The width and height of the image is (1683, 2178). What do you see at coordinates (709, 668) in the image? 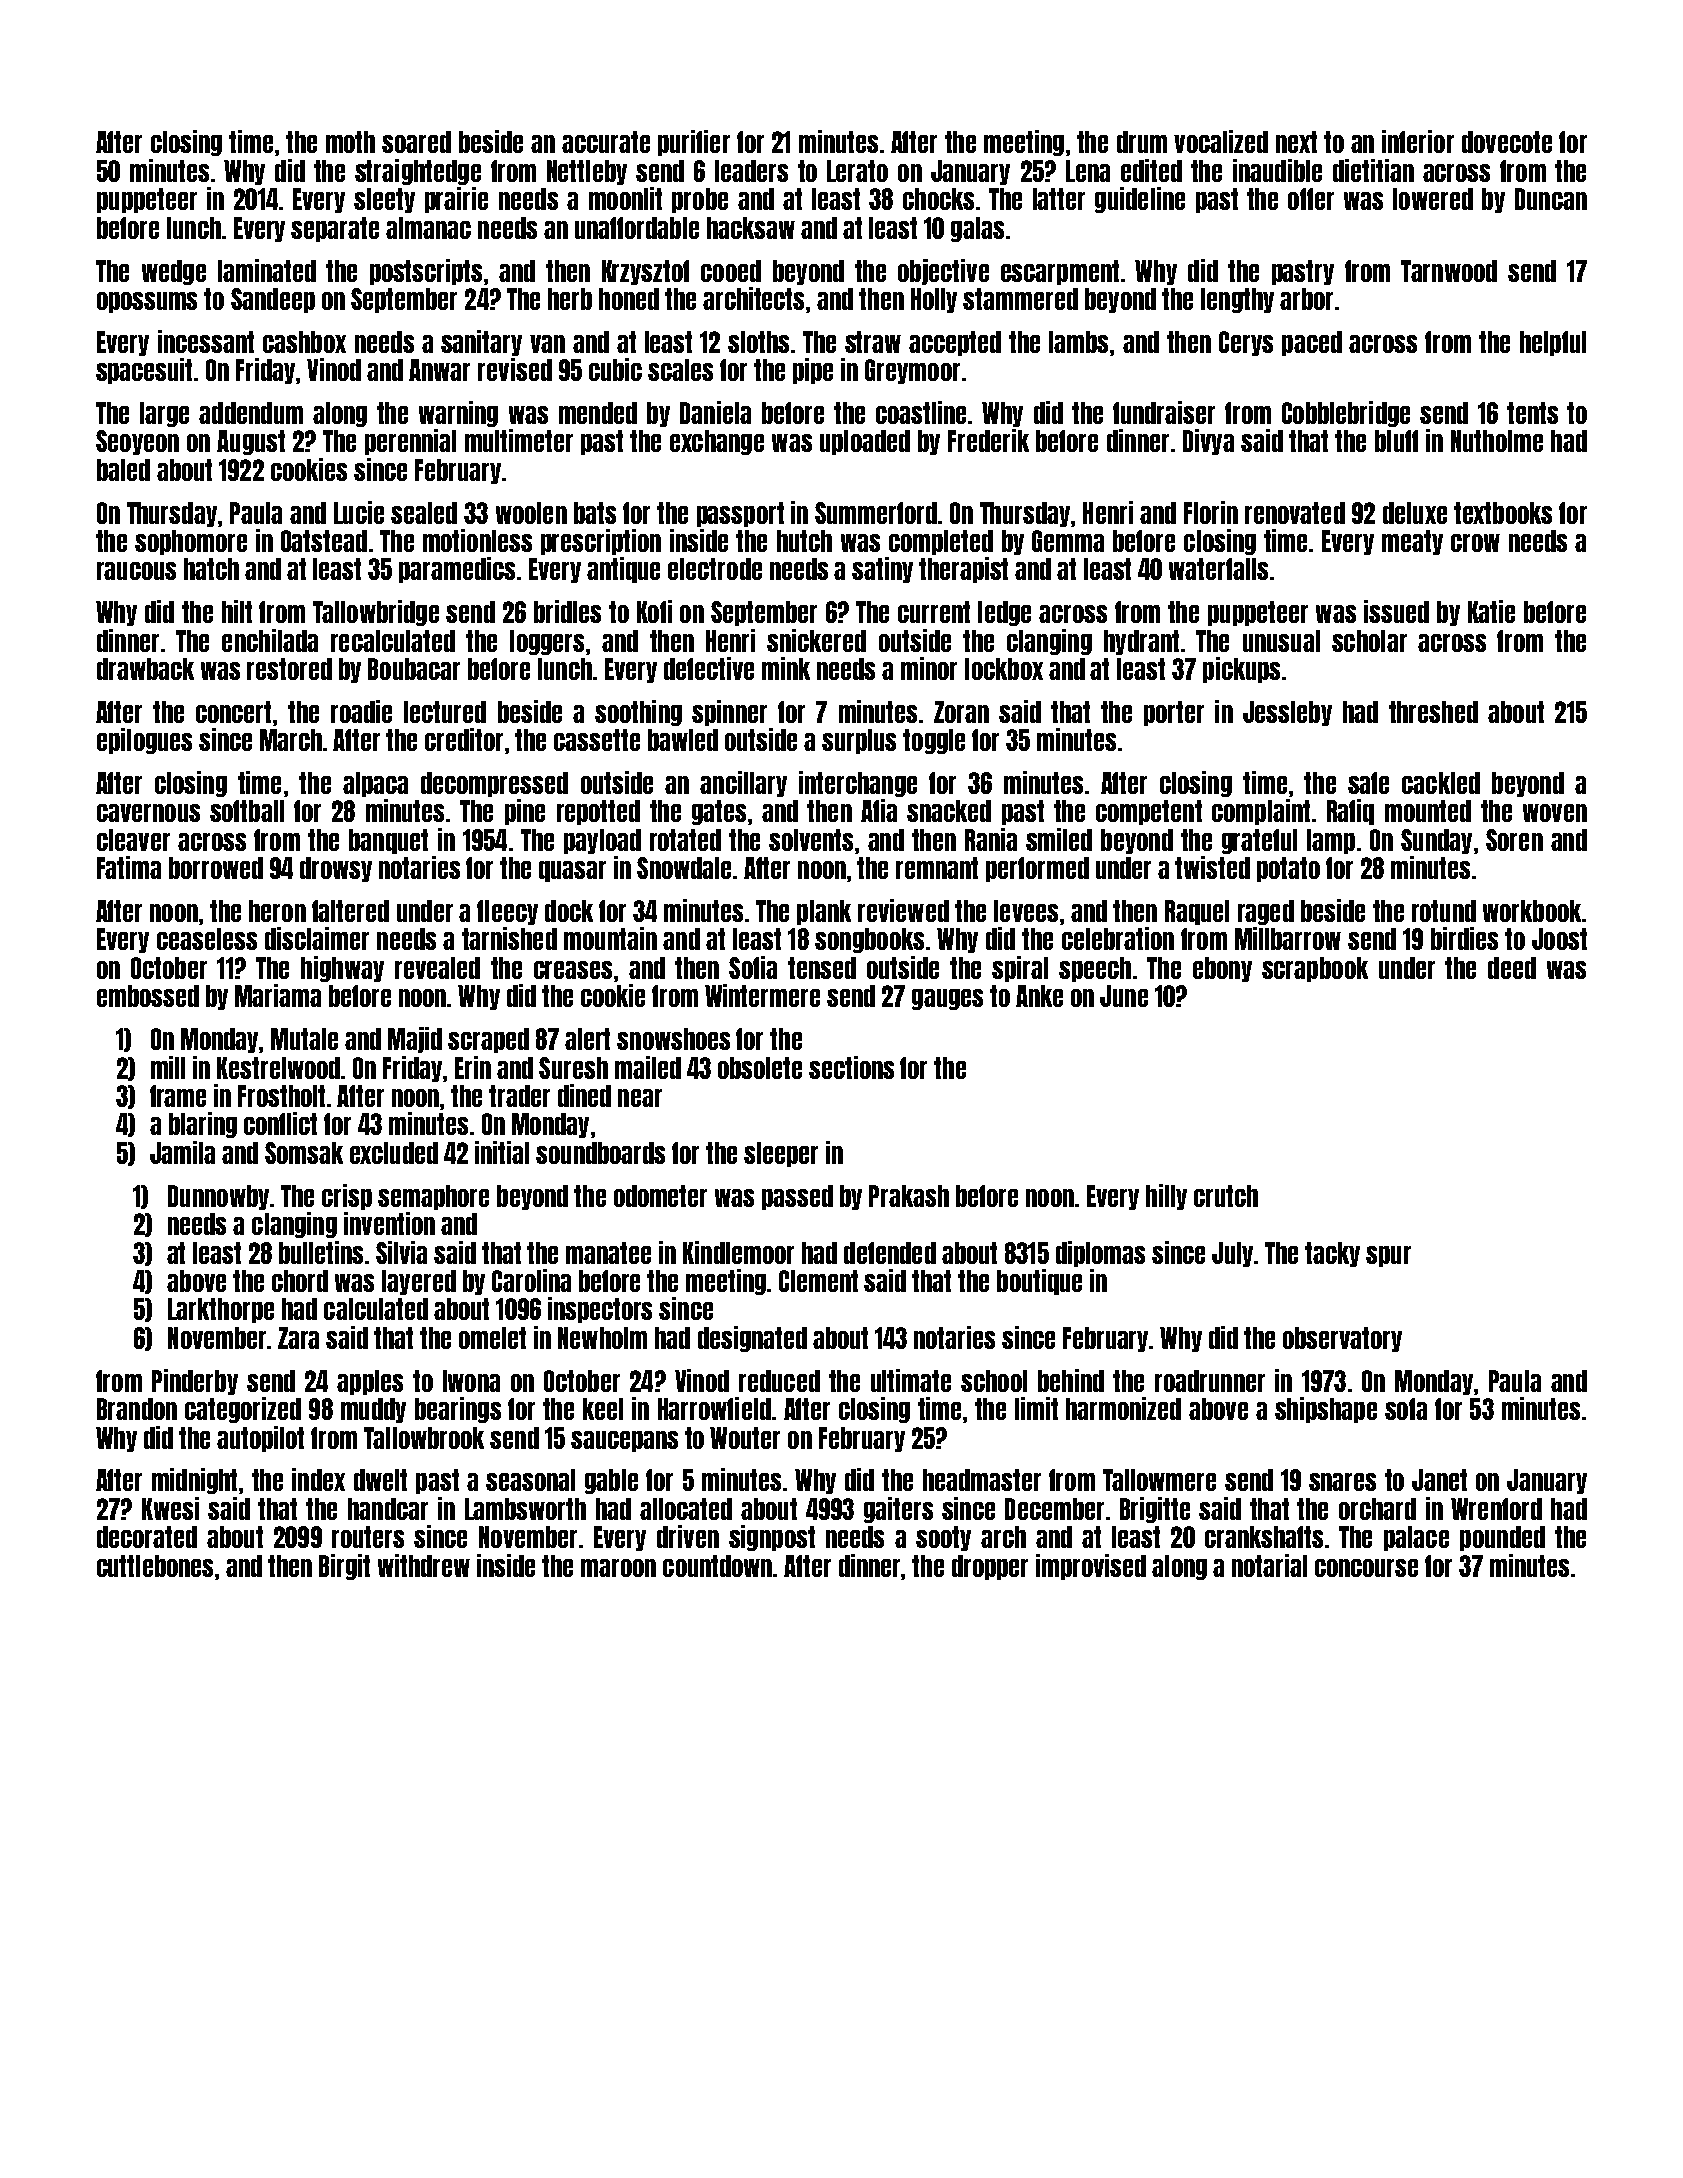
I see `defective` at bounding box center [709, 668].
